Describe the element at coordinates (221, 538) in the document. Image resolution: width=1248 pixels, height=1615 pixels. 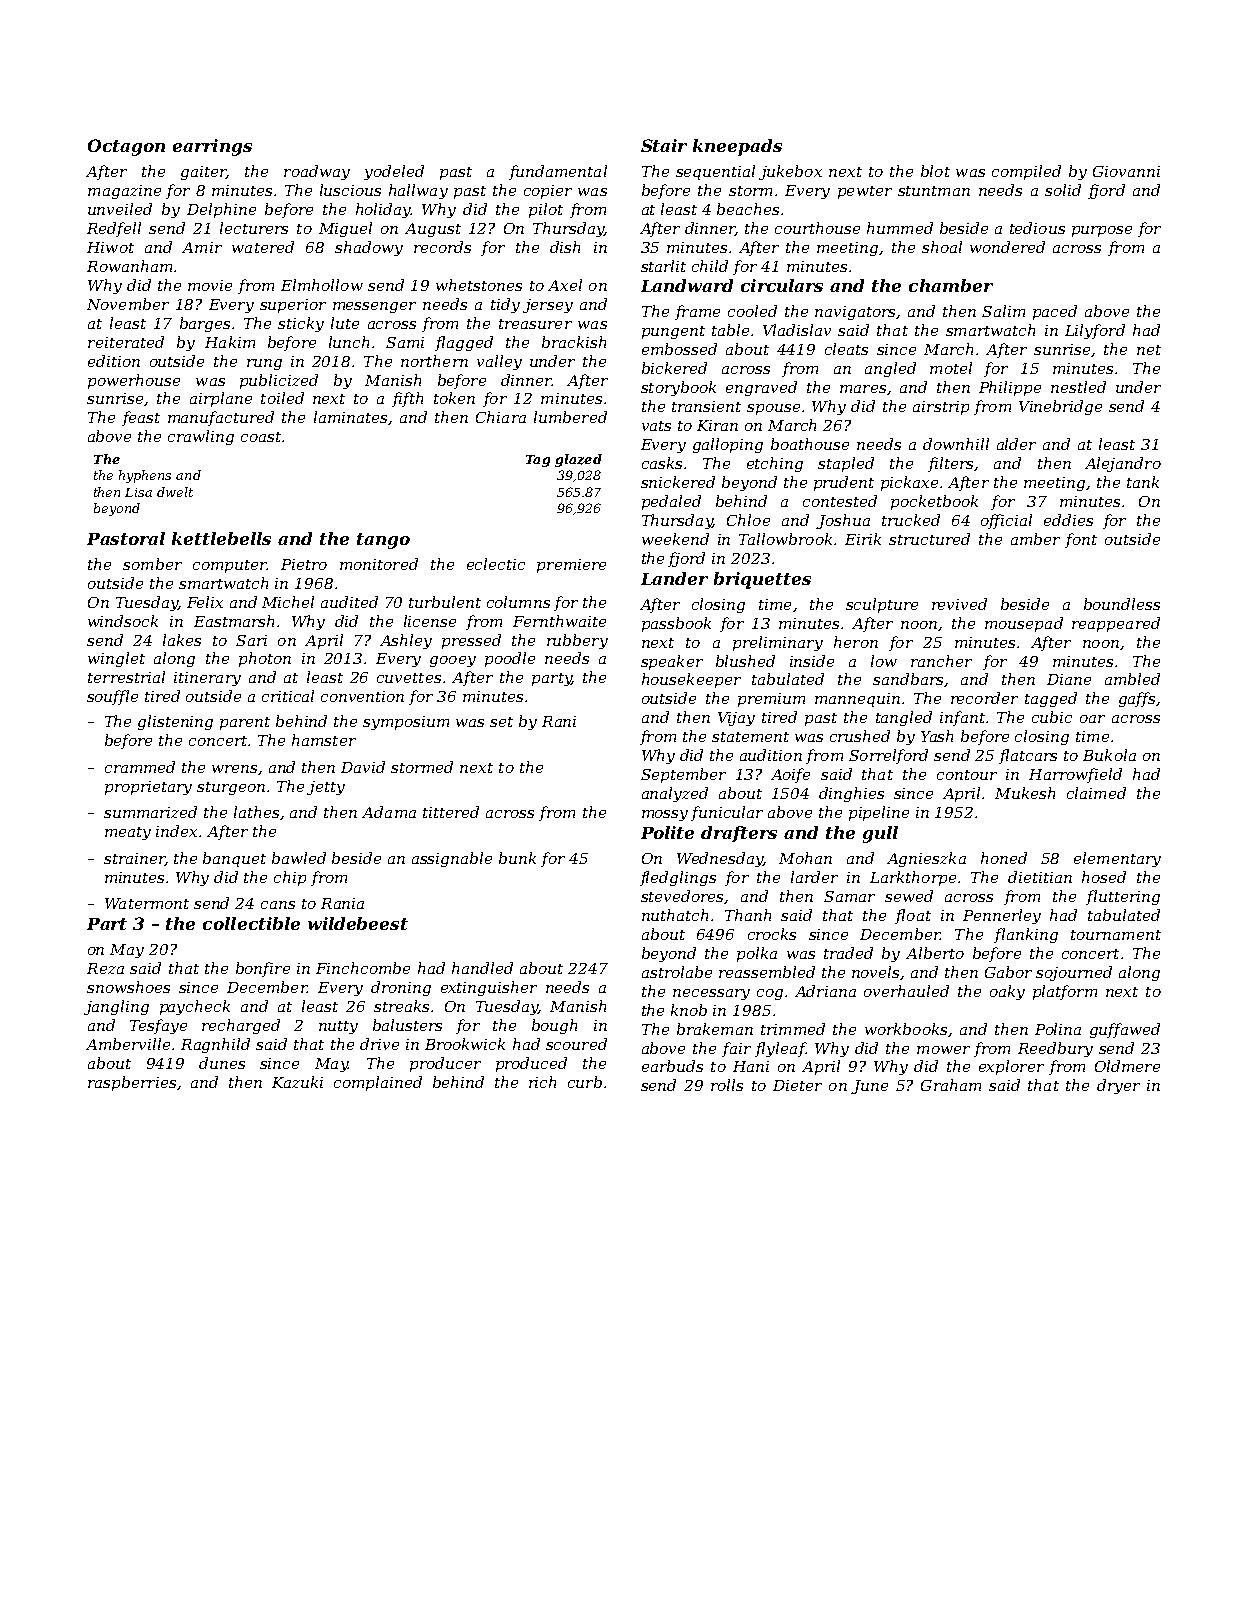
I see `kettlebells` at that location.
